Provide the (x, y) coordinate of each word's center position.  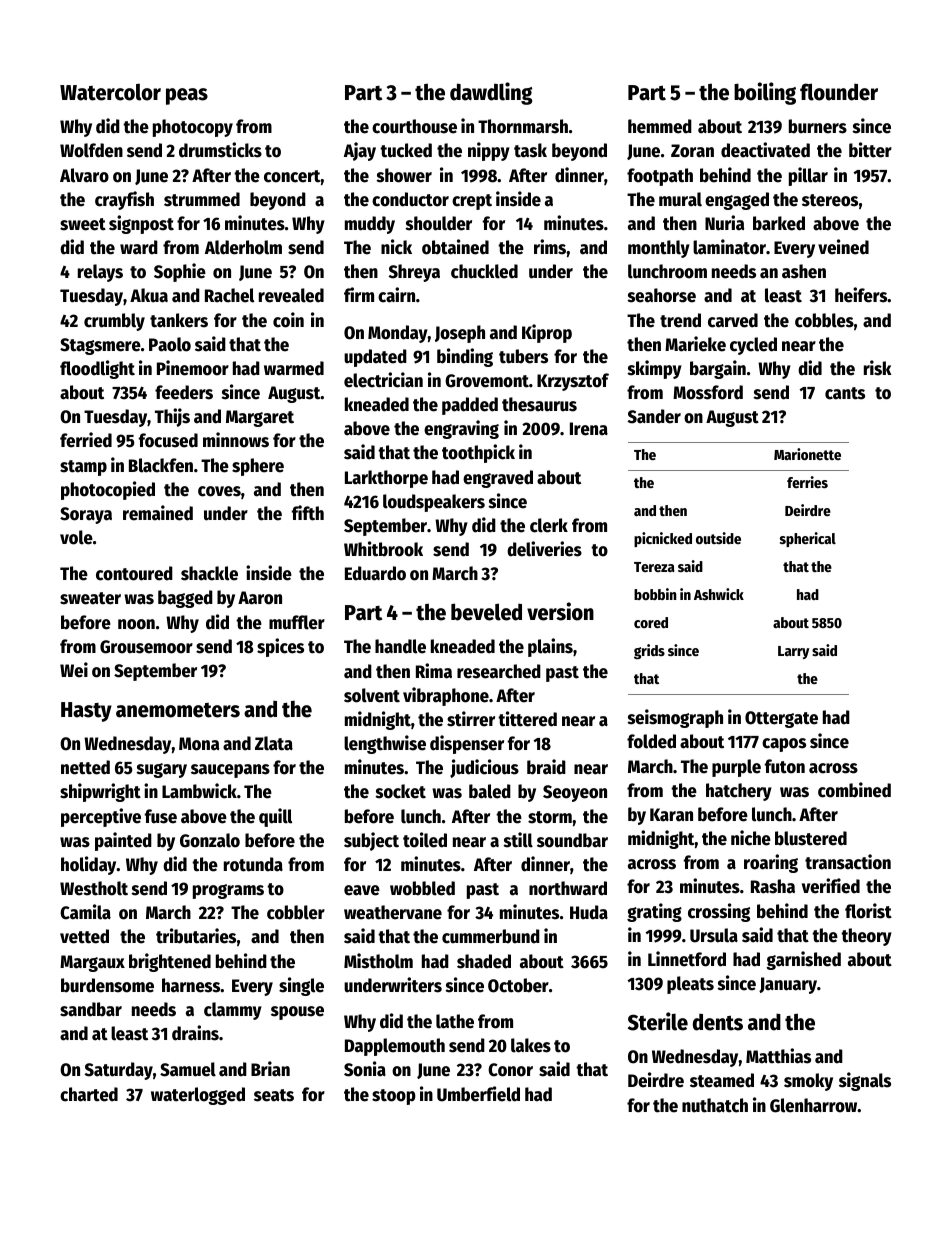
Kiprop (547, 333)
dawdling (491, 93)
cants (845, 393)
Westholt (94, 888)
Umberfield (478, 1094)
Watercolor (110, 92)
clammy (233, 1011)
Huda (589, 912)
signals (865, 1081)
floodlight (97, 369)
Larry (793, 652)
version (560, 611)
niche (751, 838)
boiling (765, 93)
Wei (74, 670)
